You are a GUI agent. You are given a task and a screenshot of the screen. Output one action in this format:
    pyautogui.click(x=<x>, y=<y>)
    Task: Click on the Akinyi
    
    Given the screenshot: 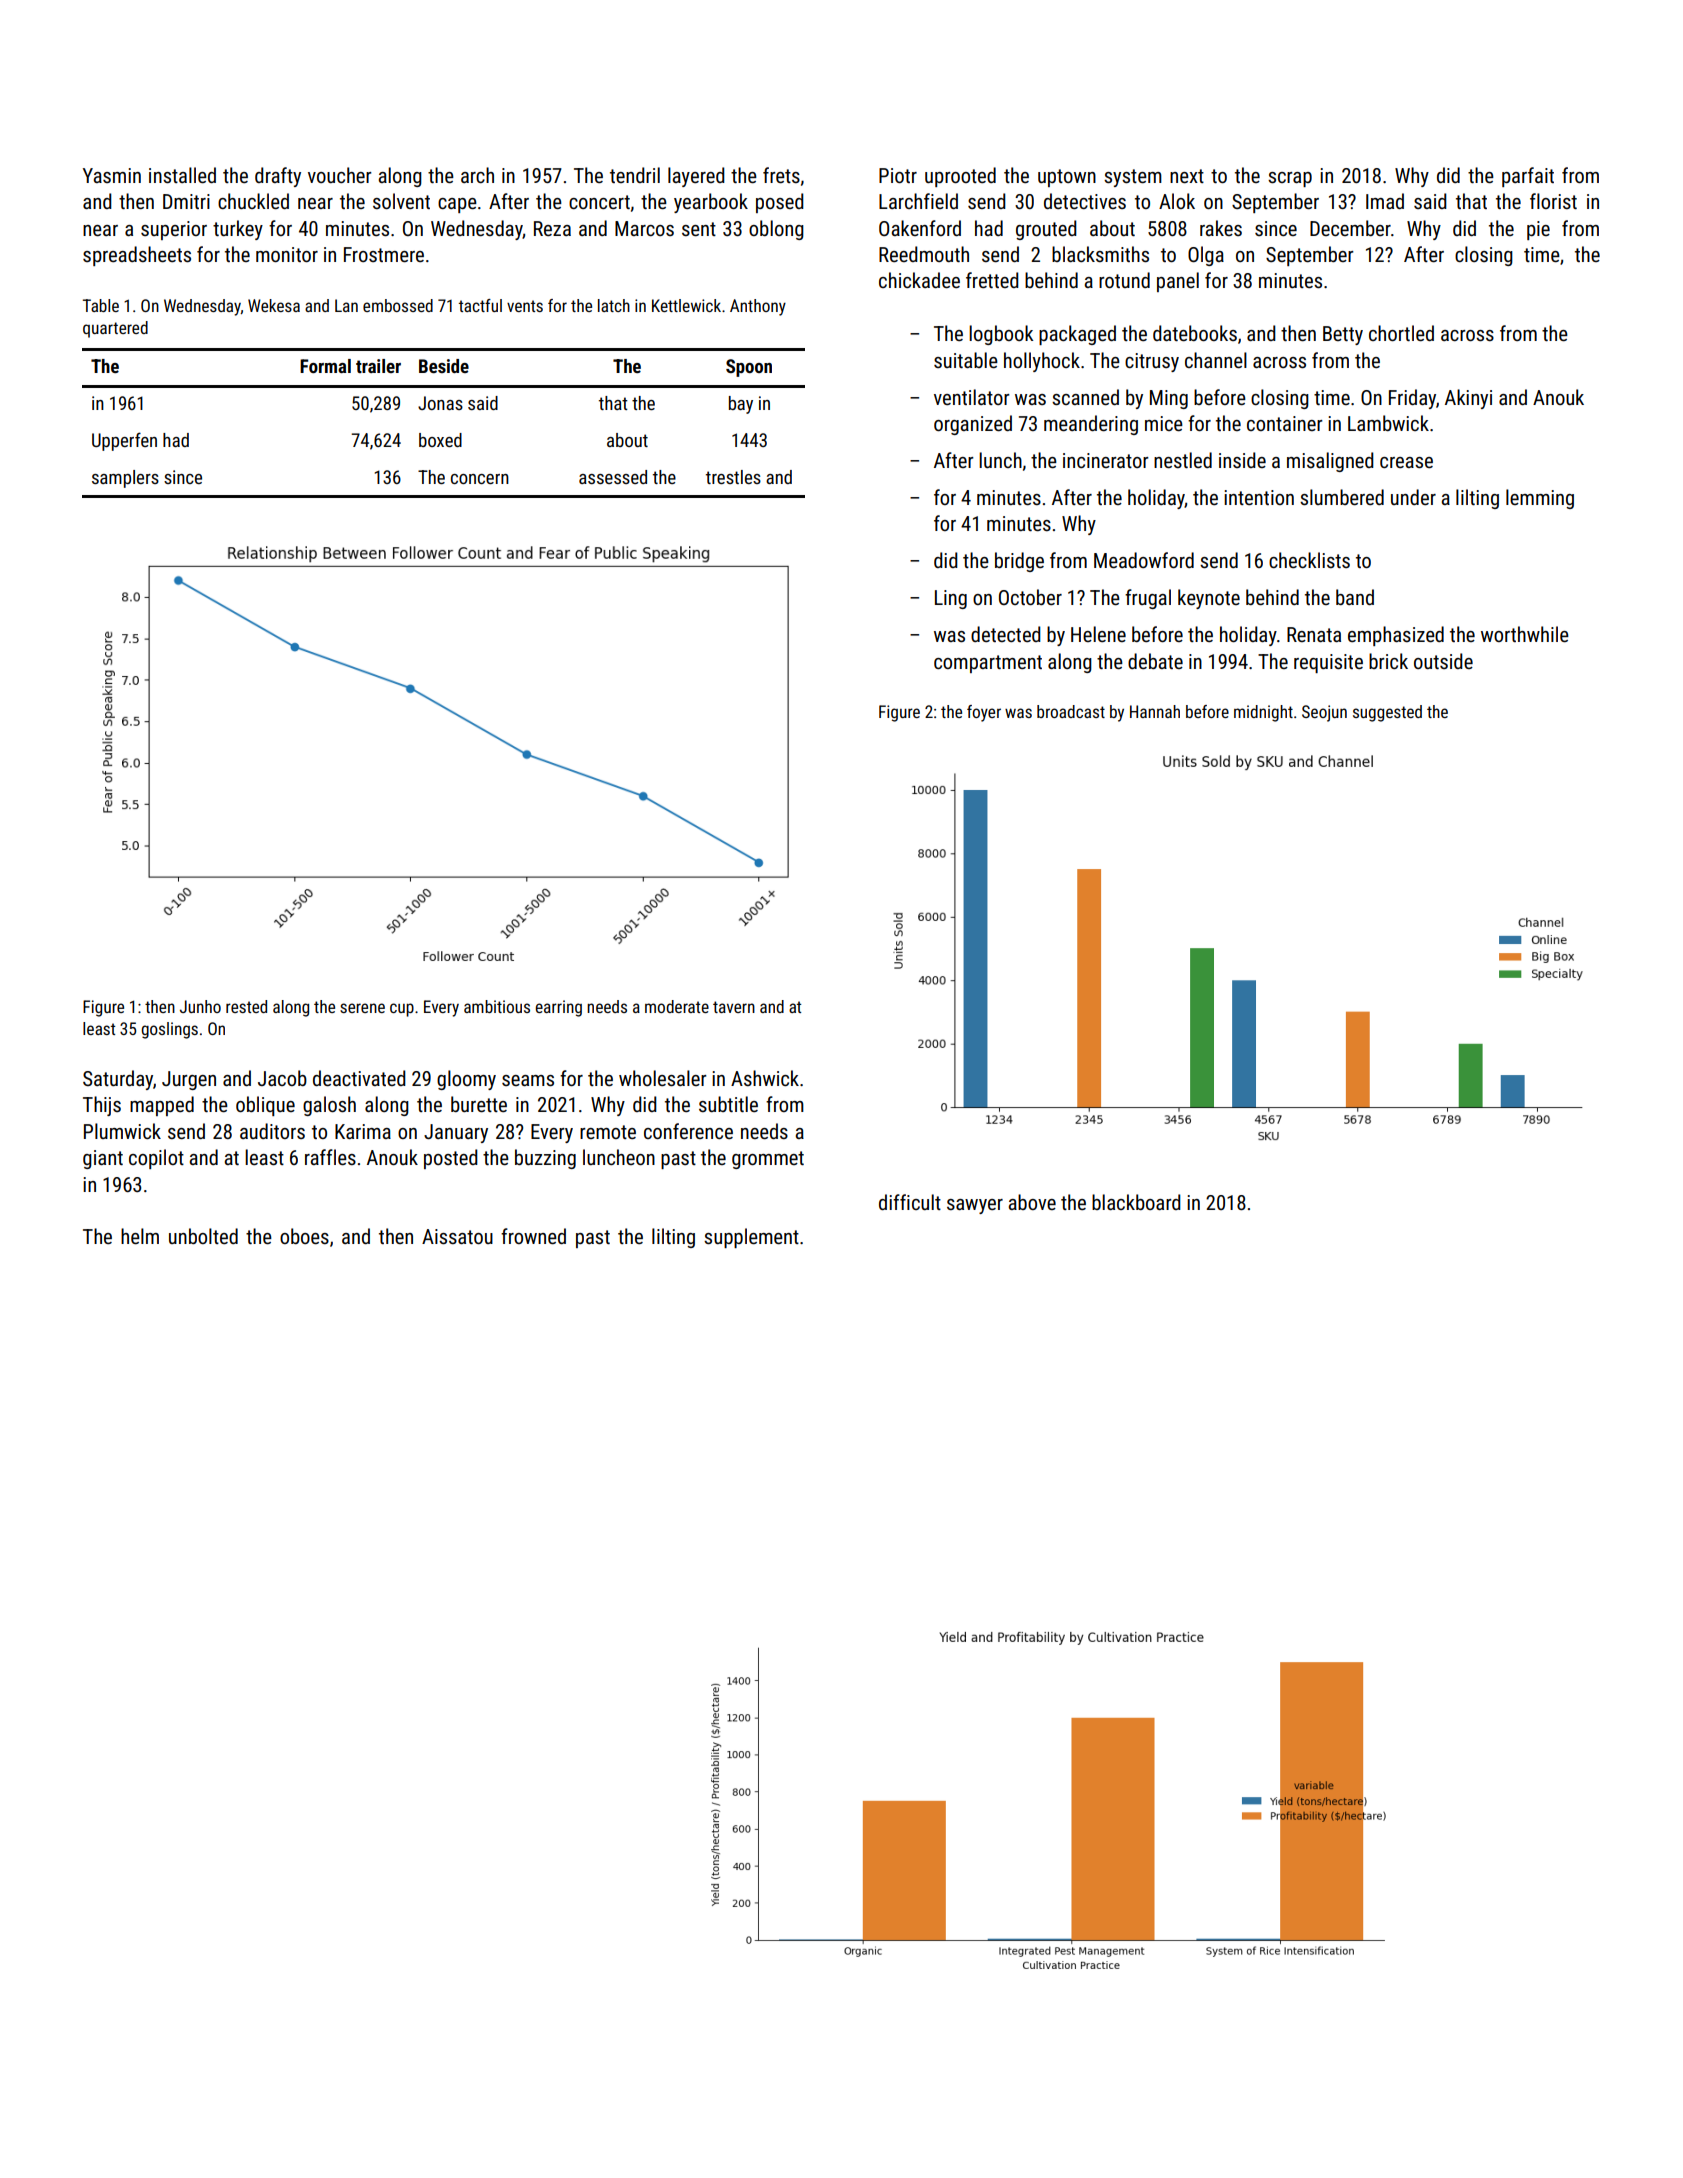 What is the action you would take?
    pyautogui.click(x=1468, y=399)
